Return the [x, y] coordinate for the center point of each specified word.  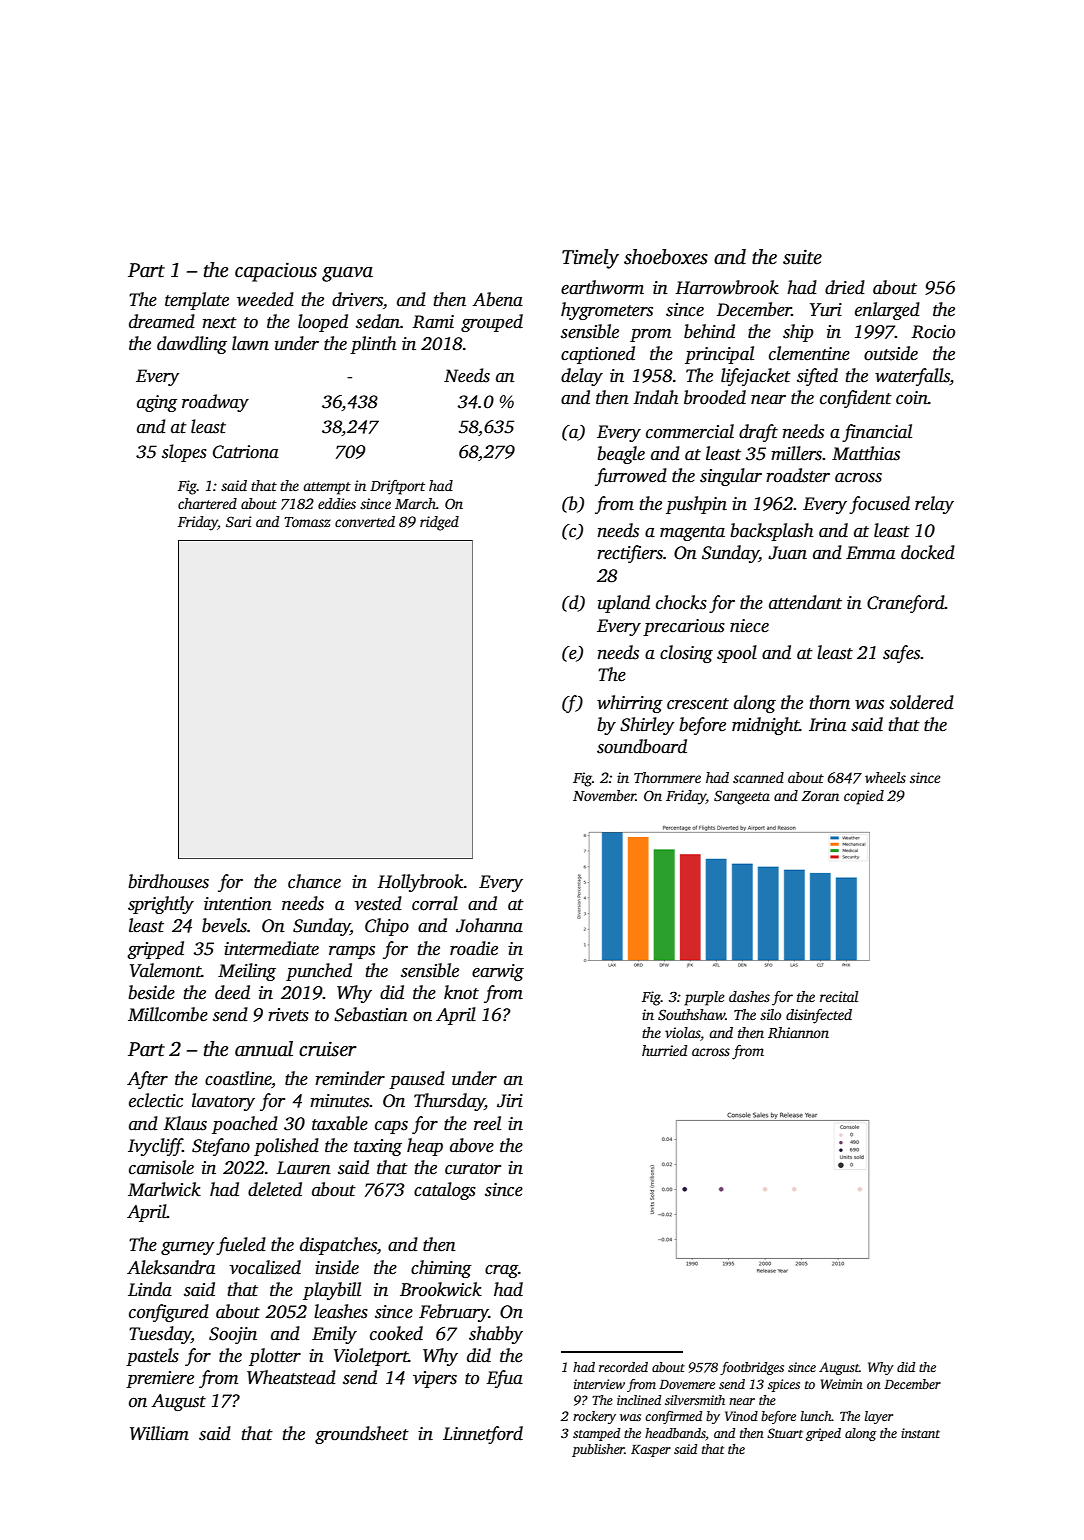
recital [839, 996]
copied [864, 797]
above [472, 1145]
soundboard [642, 746]
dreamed [162, 321]
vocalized [265, 1267]
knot [461, 992]
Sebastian [371, 1014]
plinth [373, 345]
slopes [184, 453]
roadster [798, 475]
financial [877, 433]
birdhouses [168, 881]
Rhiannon [798, 1032]
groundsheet [362, 1435]
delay [582, 377]
